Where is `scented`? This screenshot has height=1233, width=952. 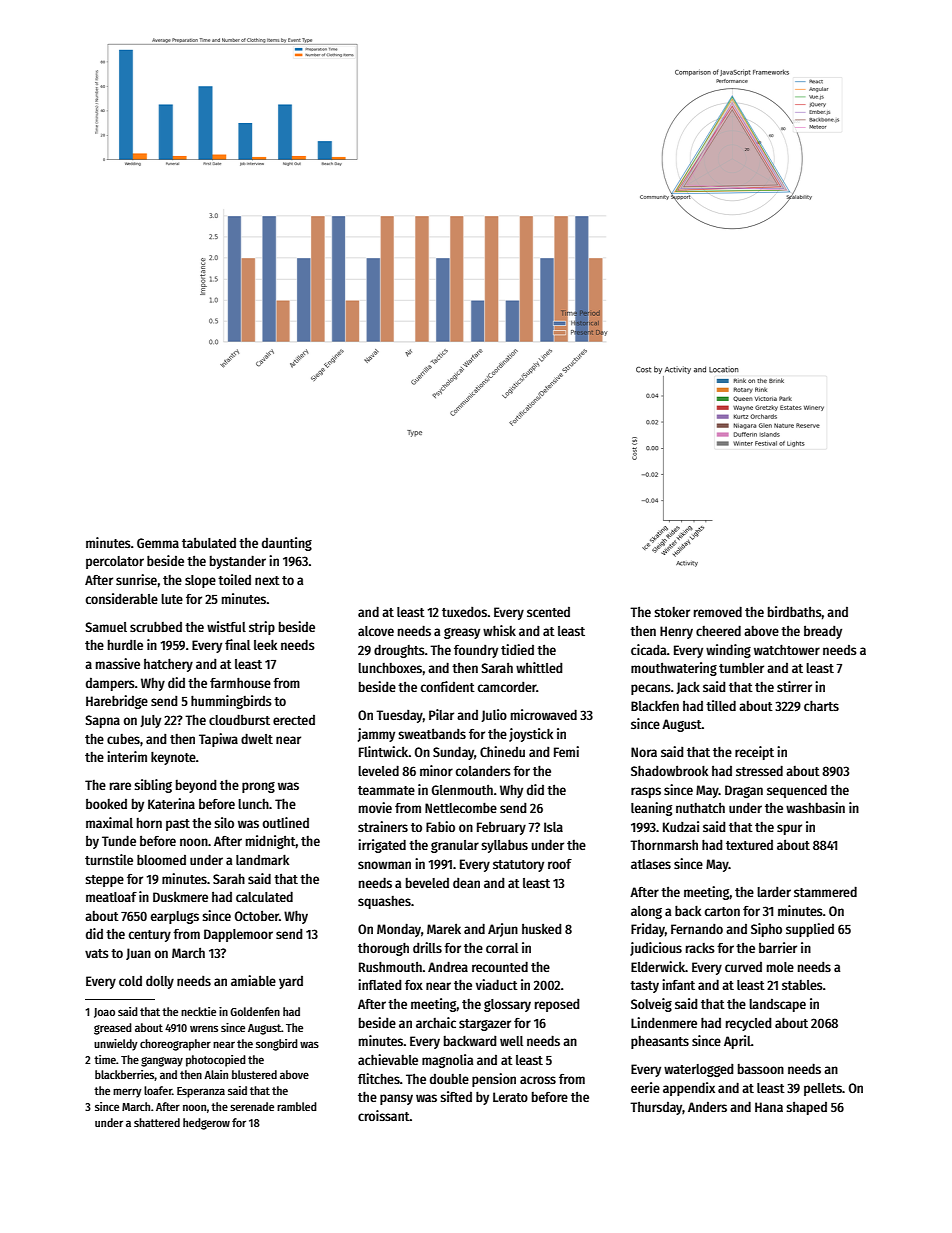 scented is located at coordinates (548, 612).
